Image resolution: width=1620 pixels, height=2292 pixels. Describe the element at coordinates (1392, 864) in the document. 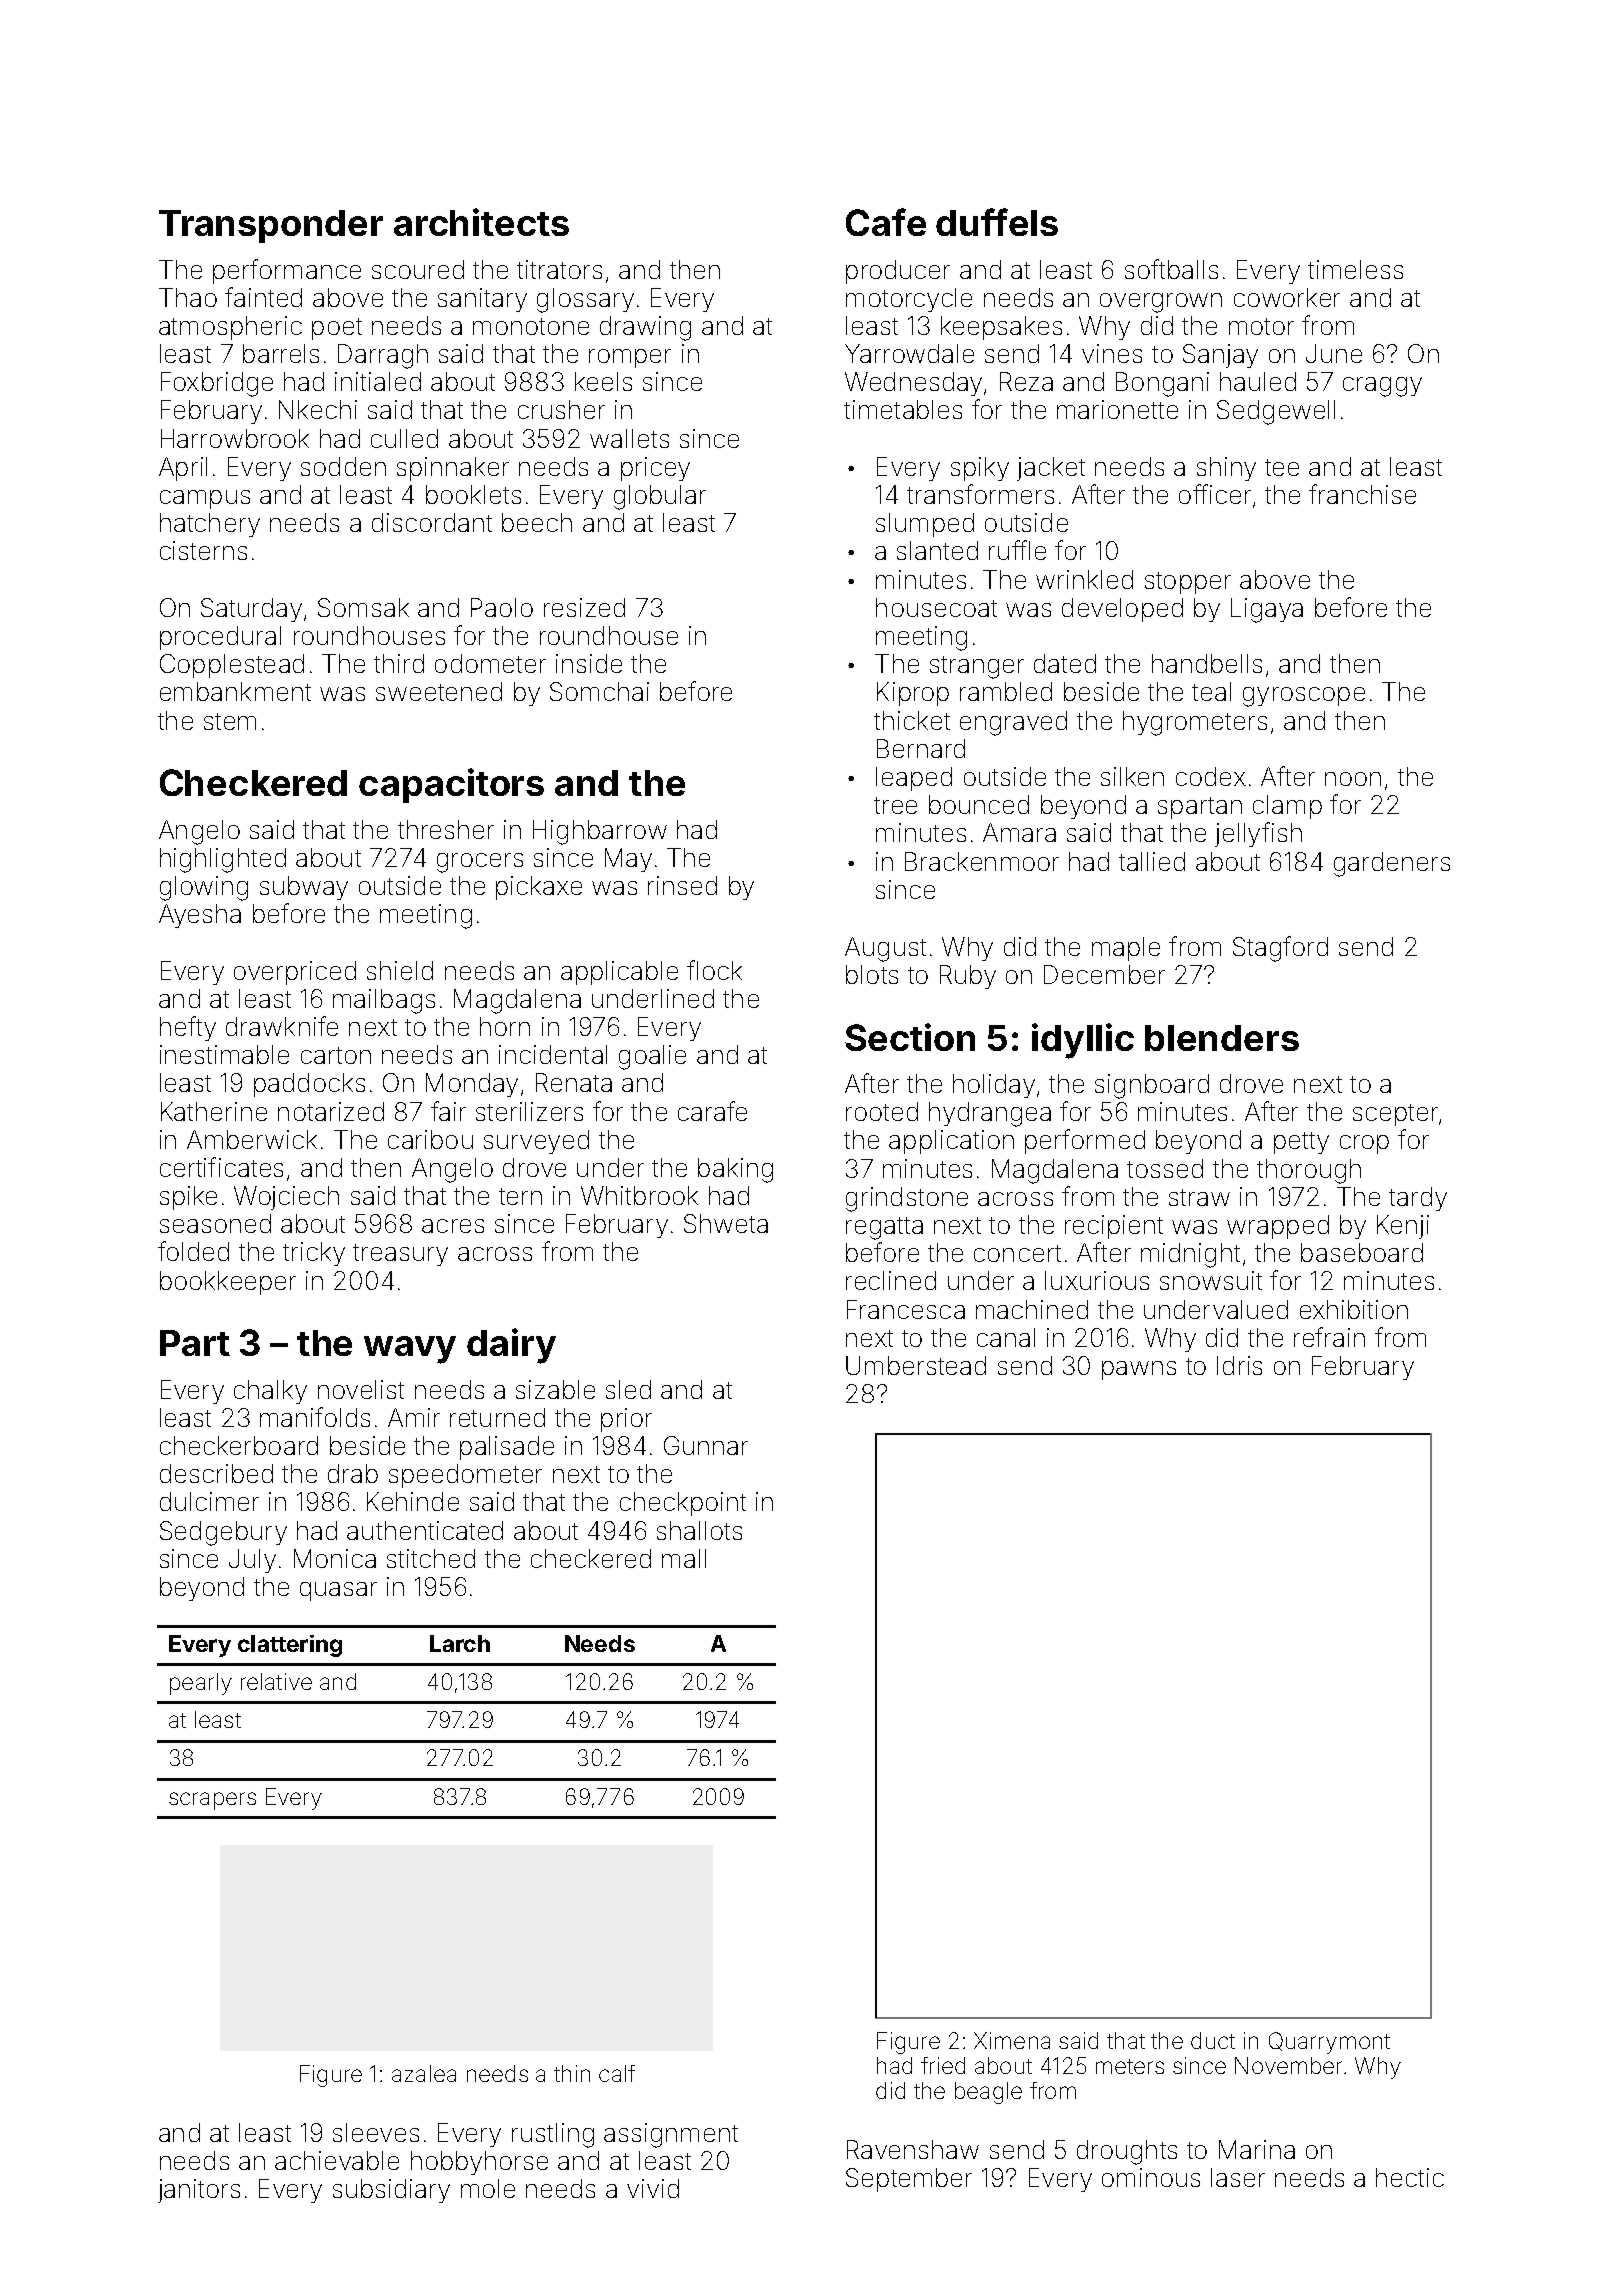

I see `gardeners` at that location.
